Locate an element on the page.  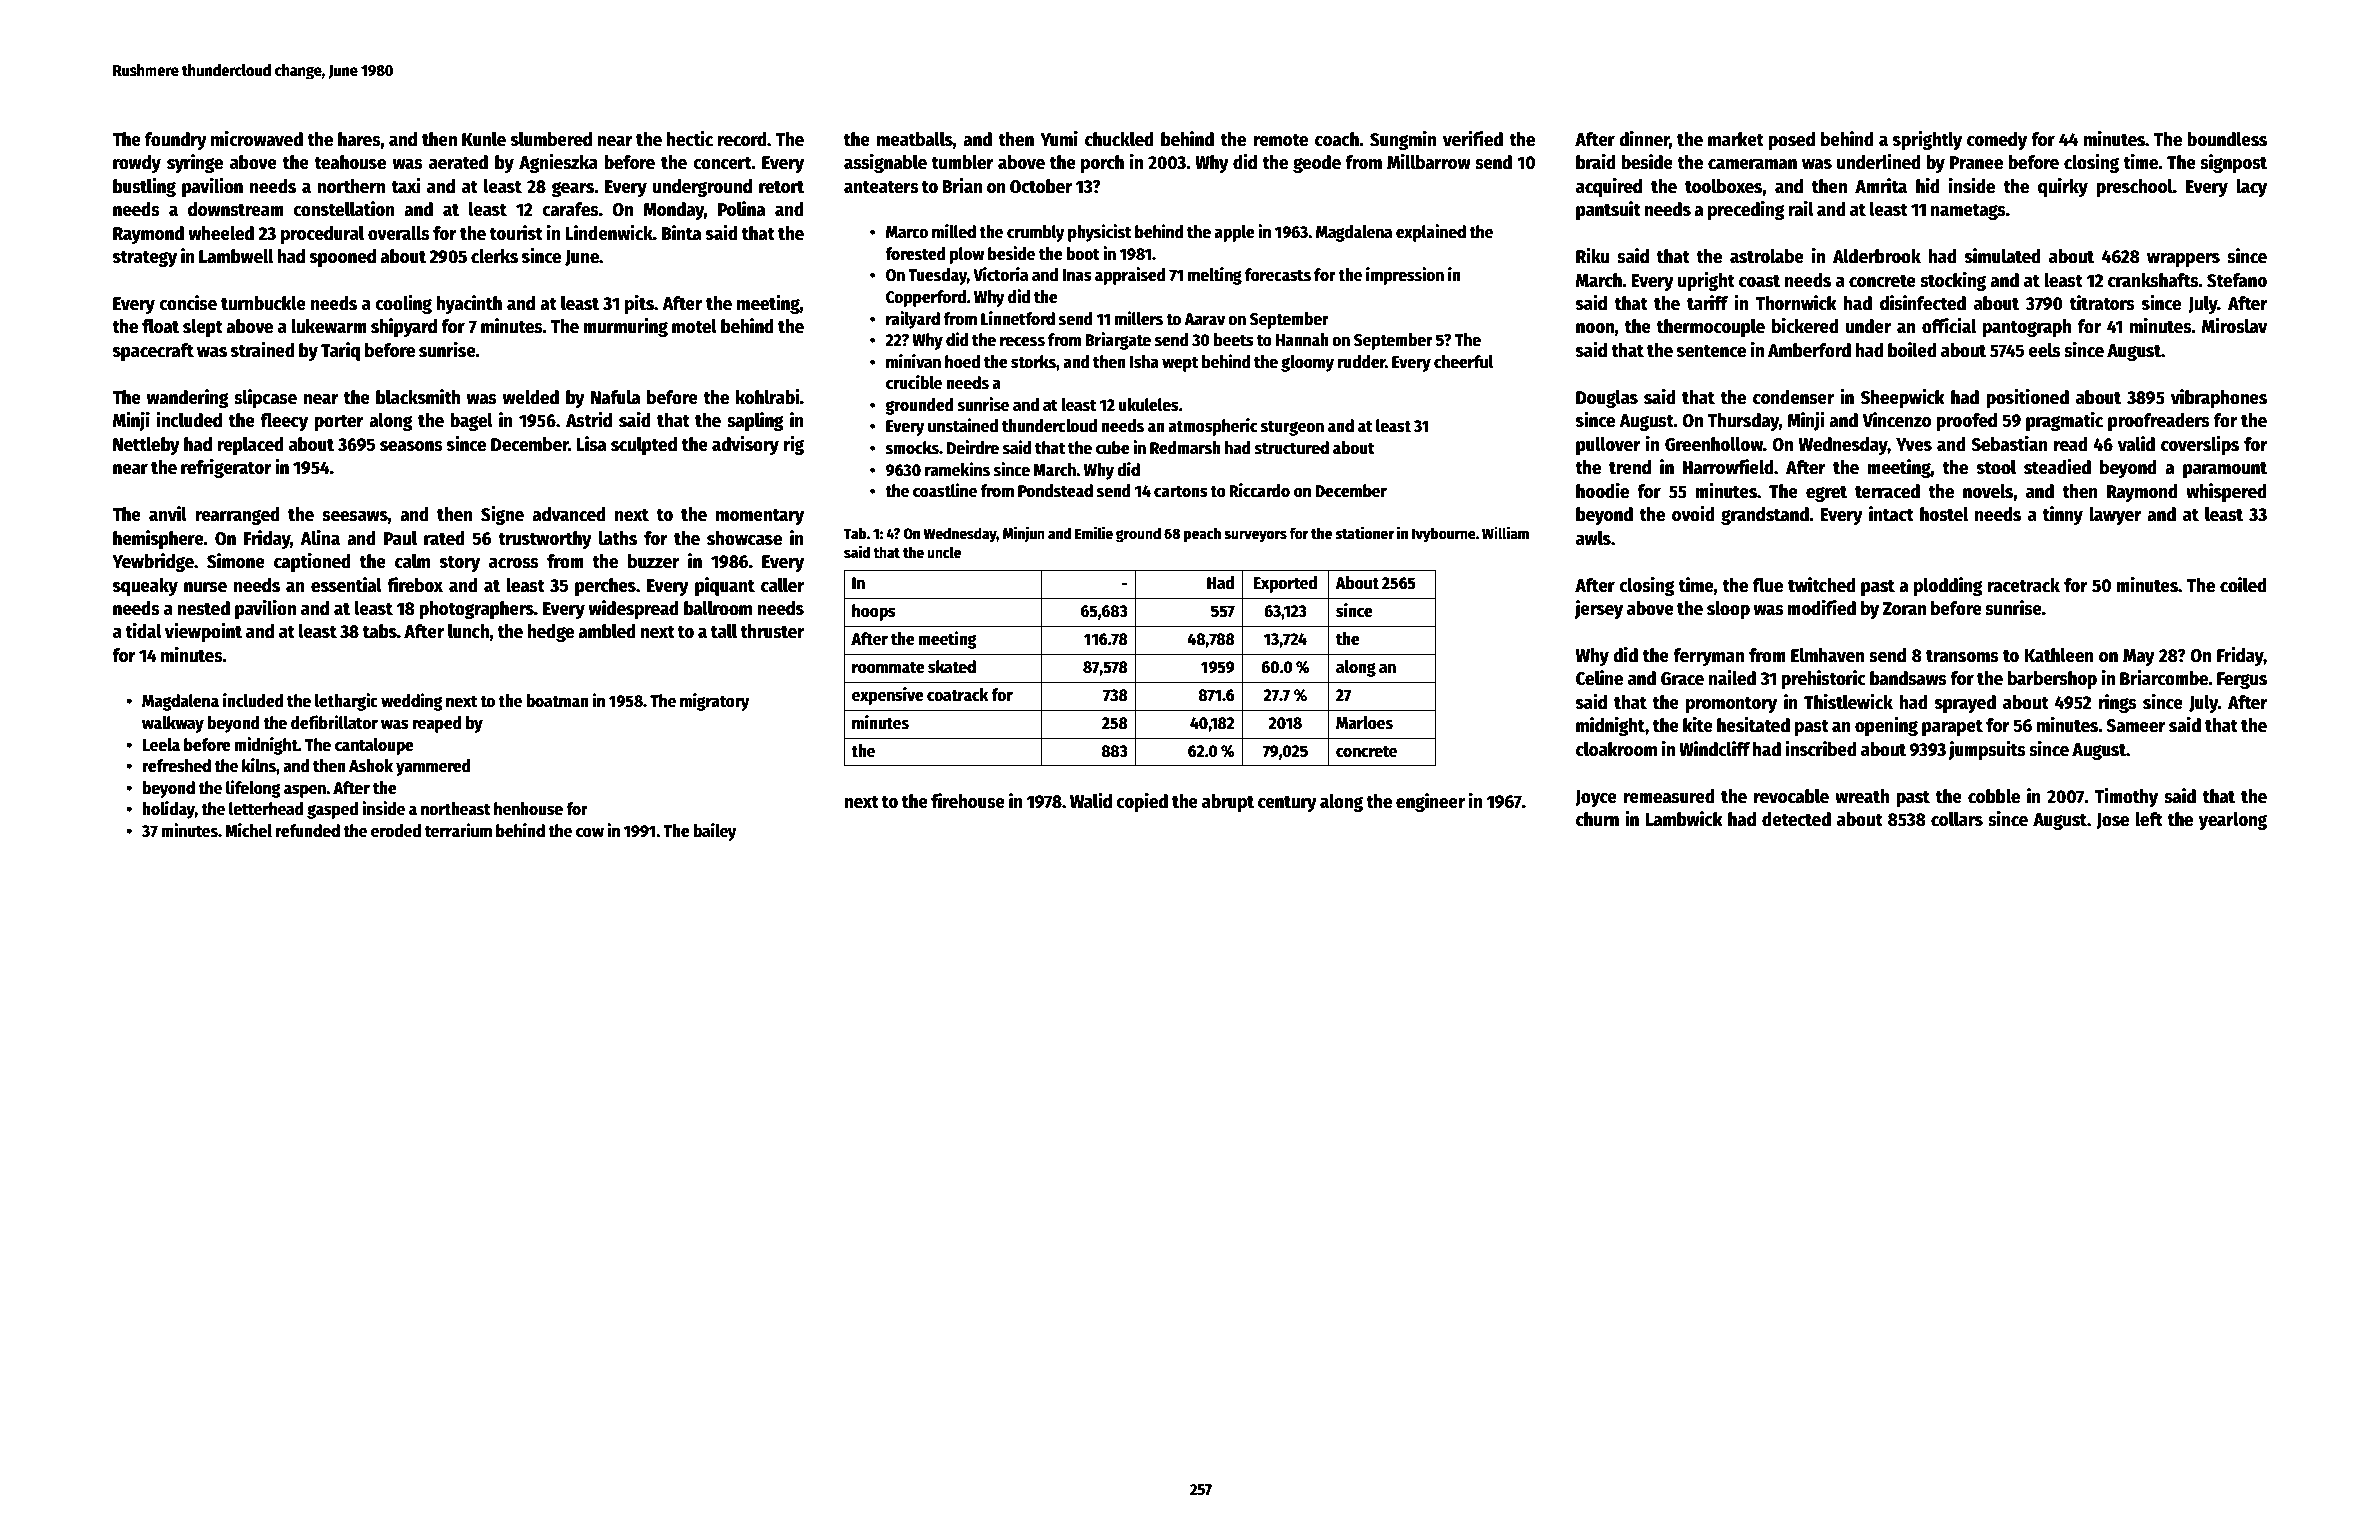
teahouse is located at coordinates (350, 162).
